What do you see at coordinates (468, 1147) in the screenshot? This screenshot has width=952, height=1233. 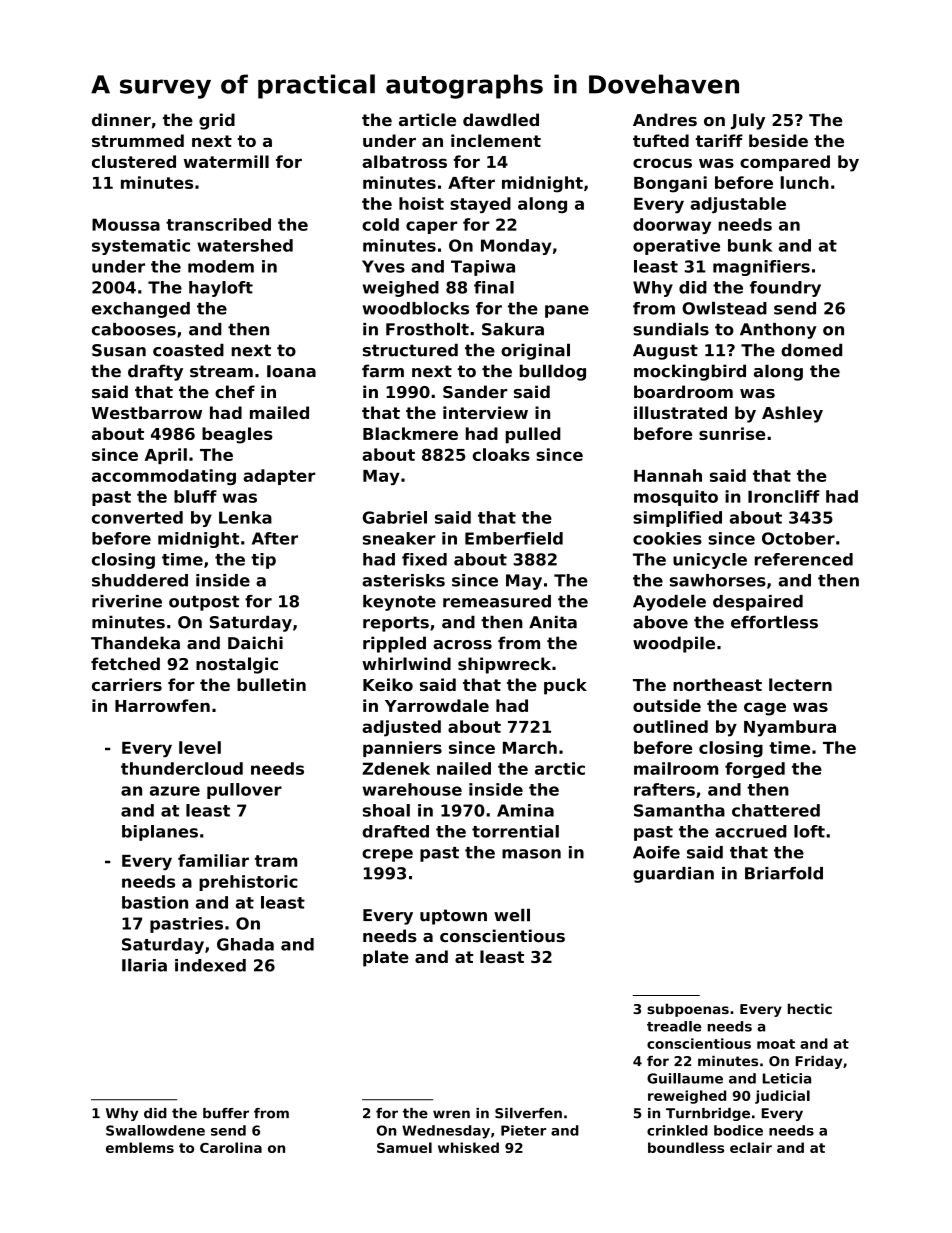 I see `whisked` at bounding box center [468, 1147].
